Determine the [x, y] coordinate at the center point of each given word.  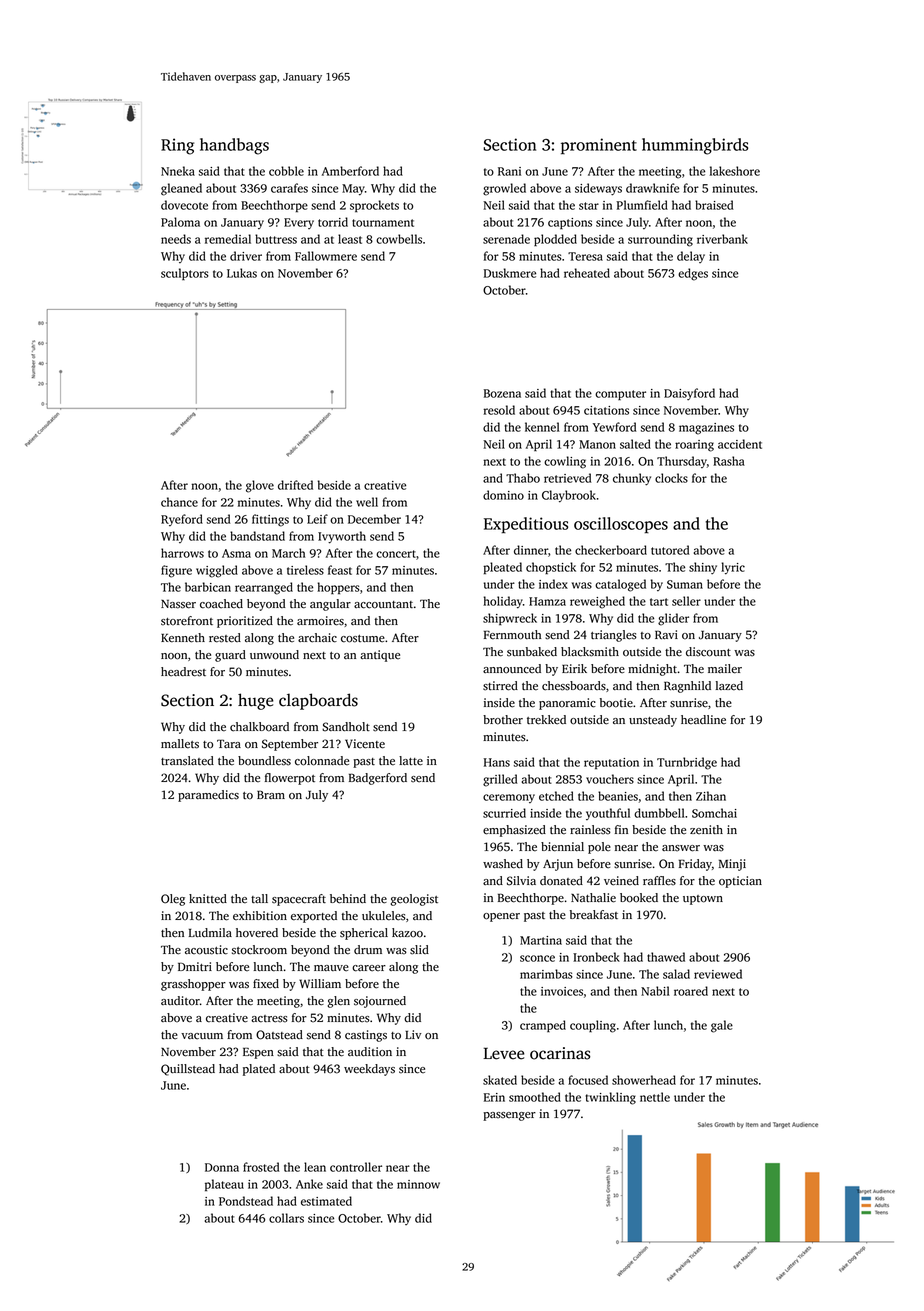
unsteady [653, 721]
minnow [418, 1184]
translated [187, 761]
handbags [234, 146]
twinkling [610, 1098]
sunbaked [532, 652]
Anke [309, 1184]
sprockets [374, 206]
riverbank [722, 239]
